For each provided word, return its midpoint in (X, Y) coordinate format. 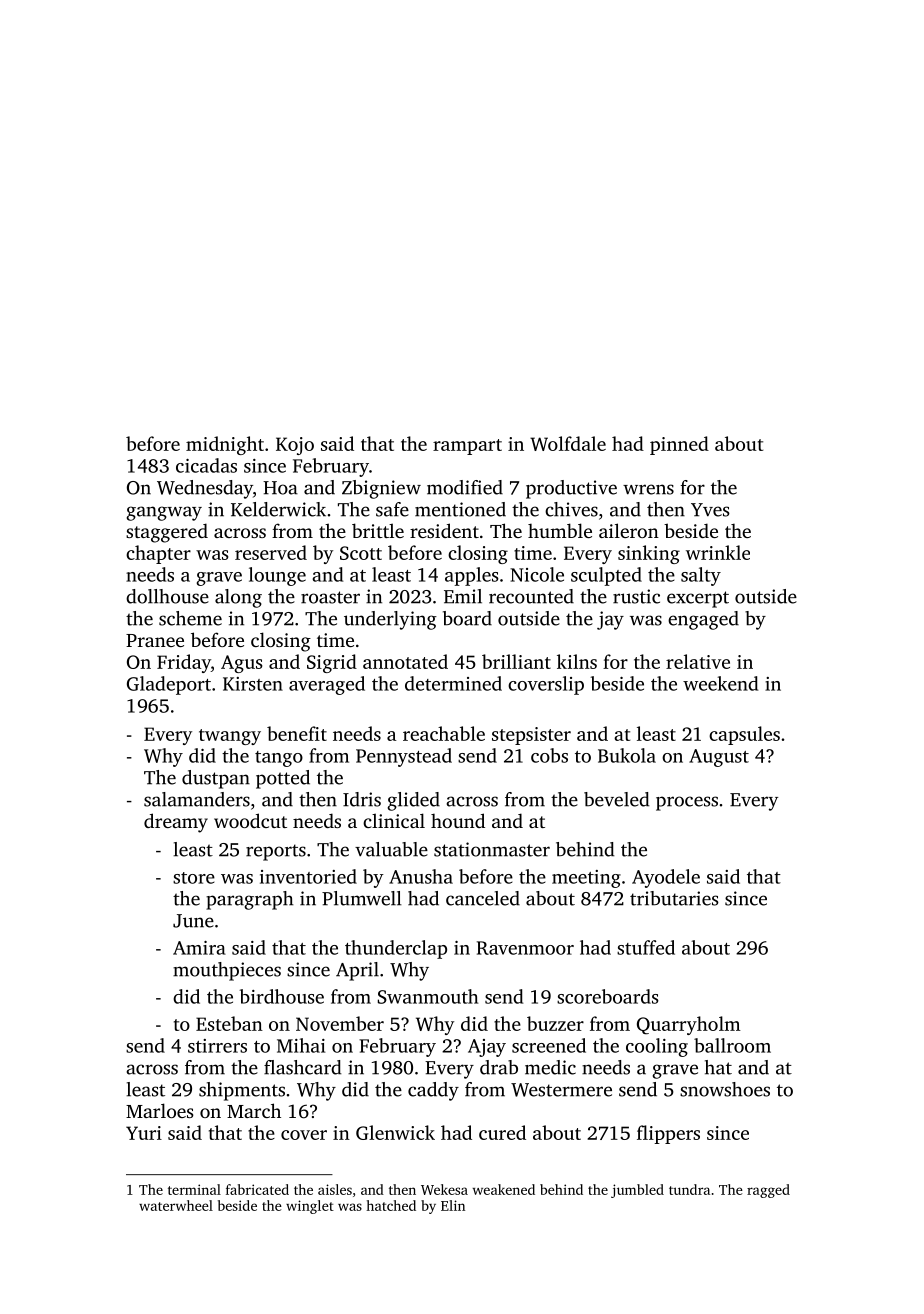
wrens (648, 489)
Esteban (229, 1023)
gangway (164, 513)
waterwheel (176, 1205)
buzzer (555, 1023)
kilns (577, 661)
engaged (703, 620)
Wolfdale (568, 443)
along (238, 598)
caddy (433, 1091)
